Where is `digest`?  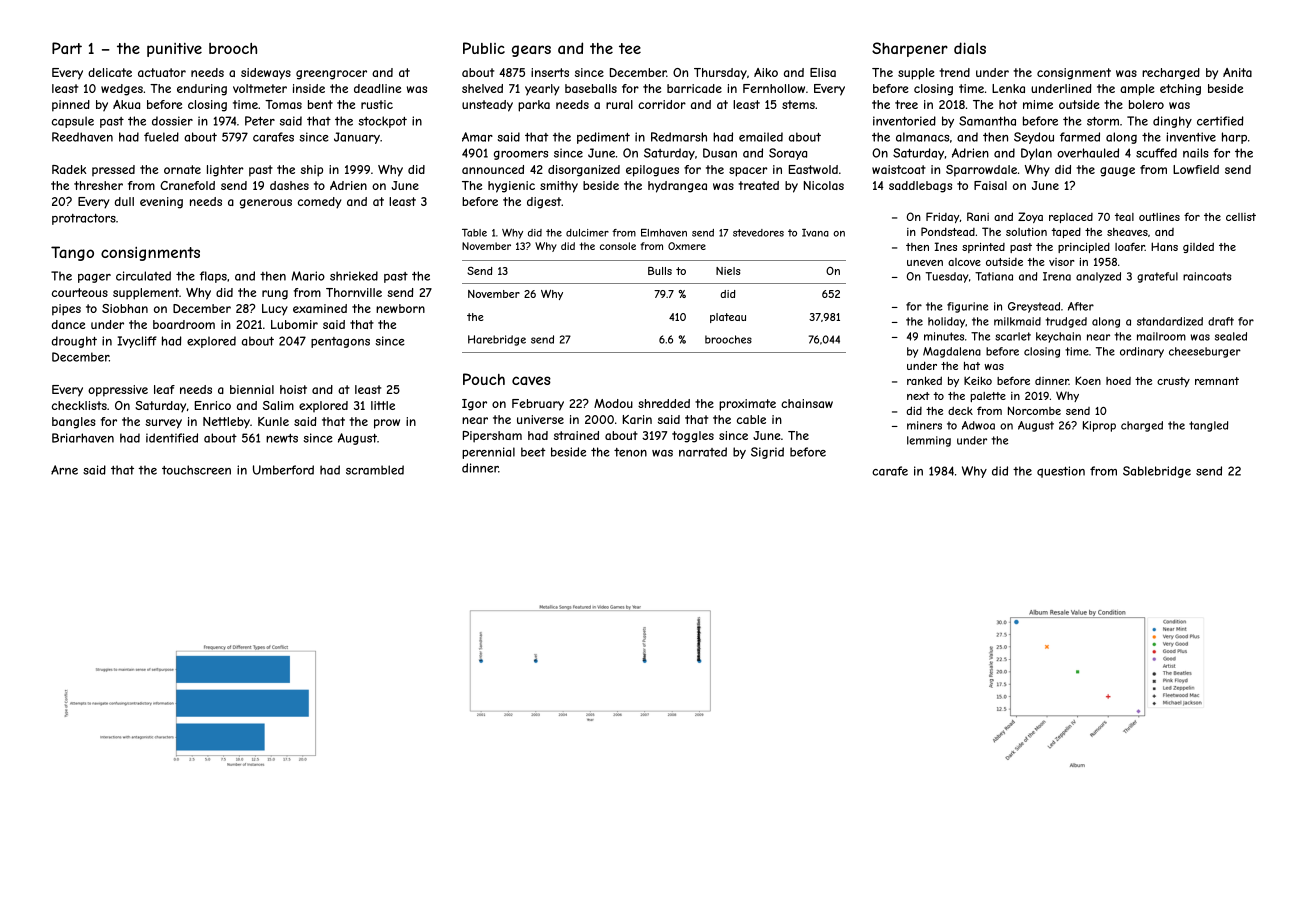
digest is located at coordinates (544, 203).
